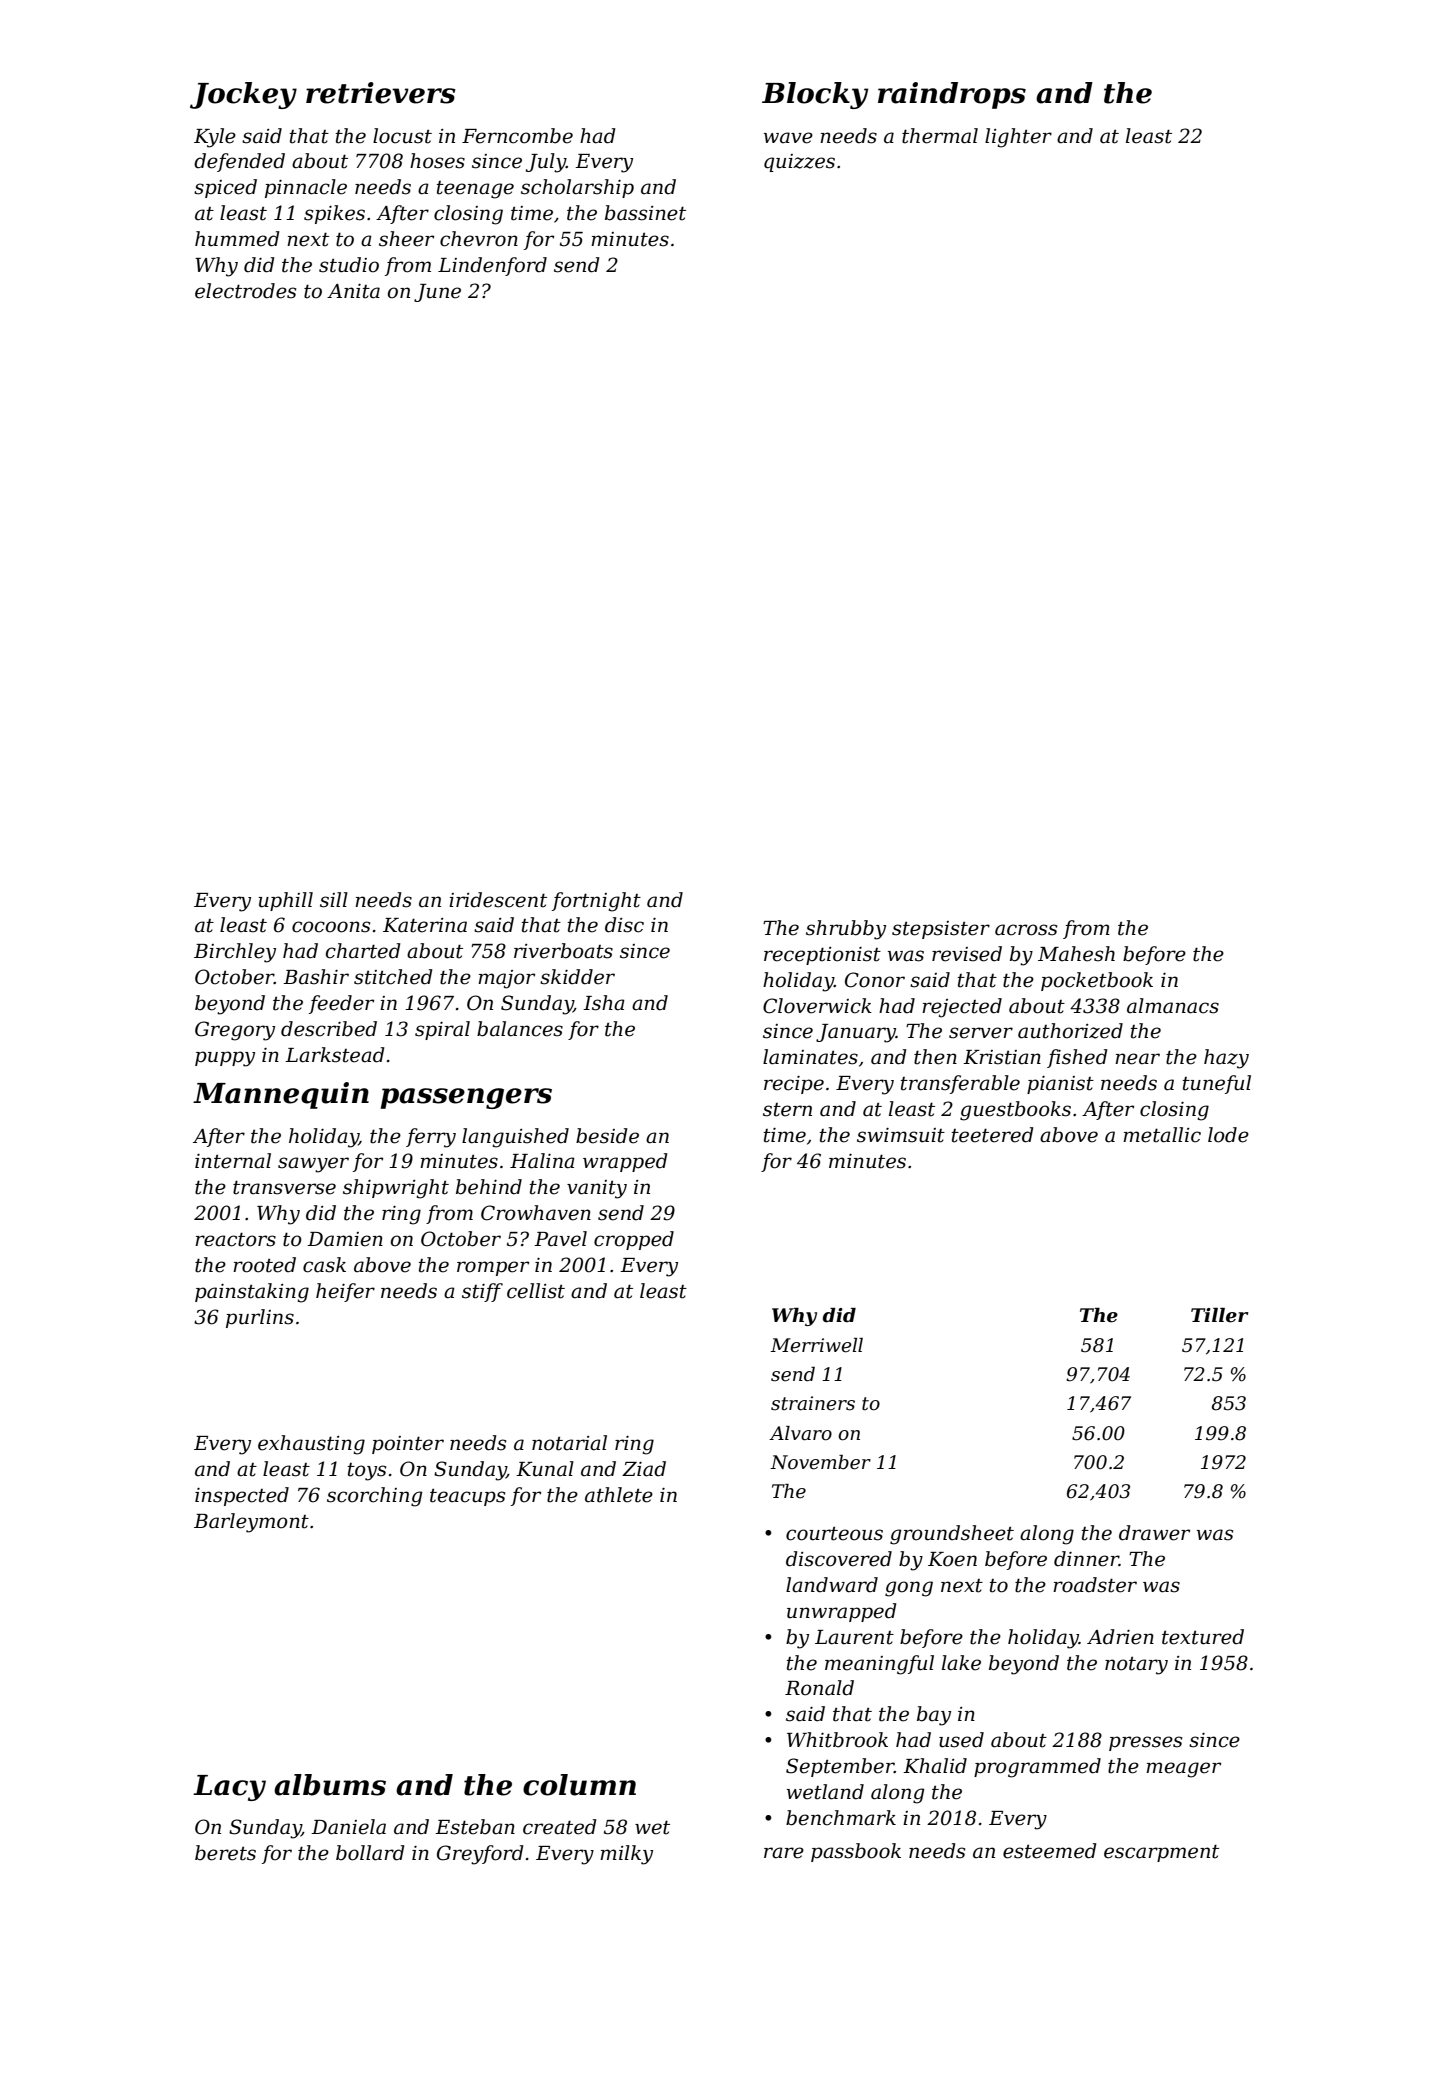 The image size is (1450, 2100). I want to click on Merriwell, so click(816, 1345).
